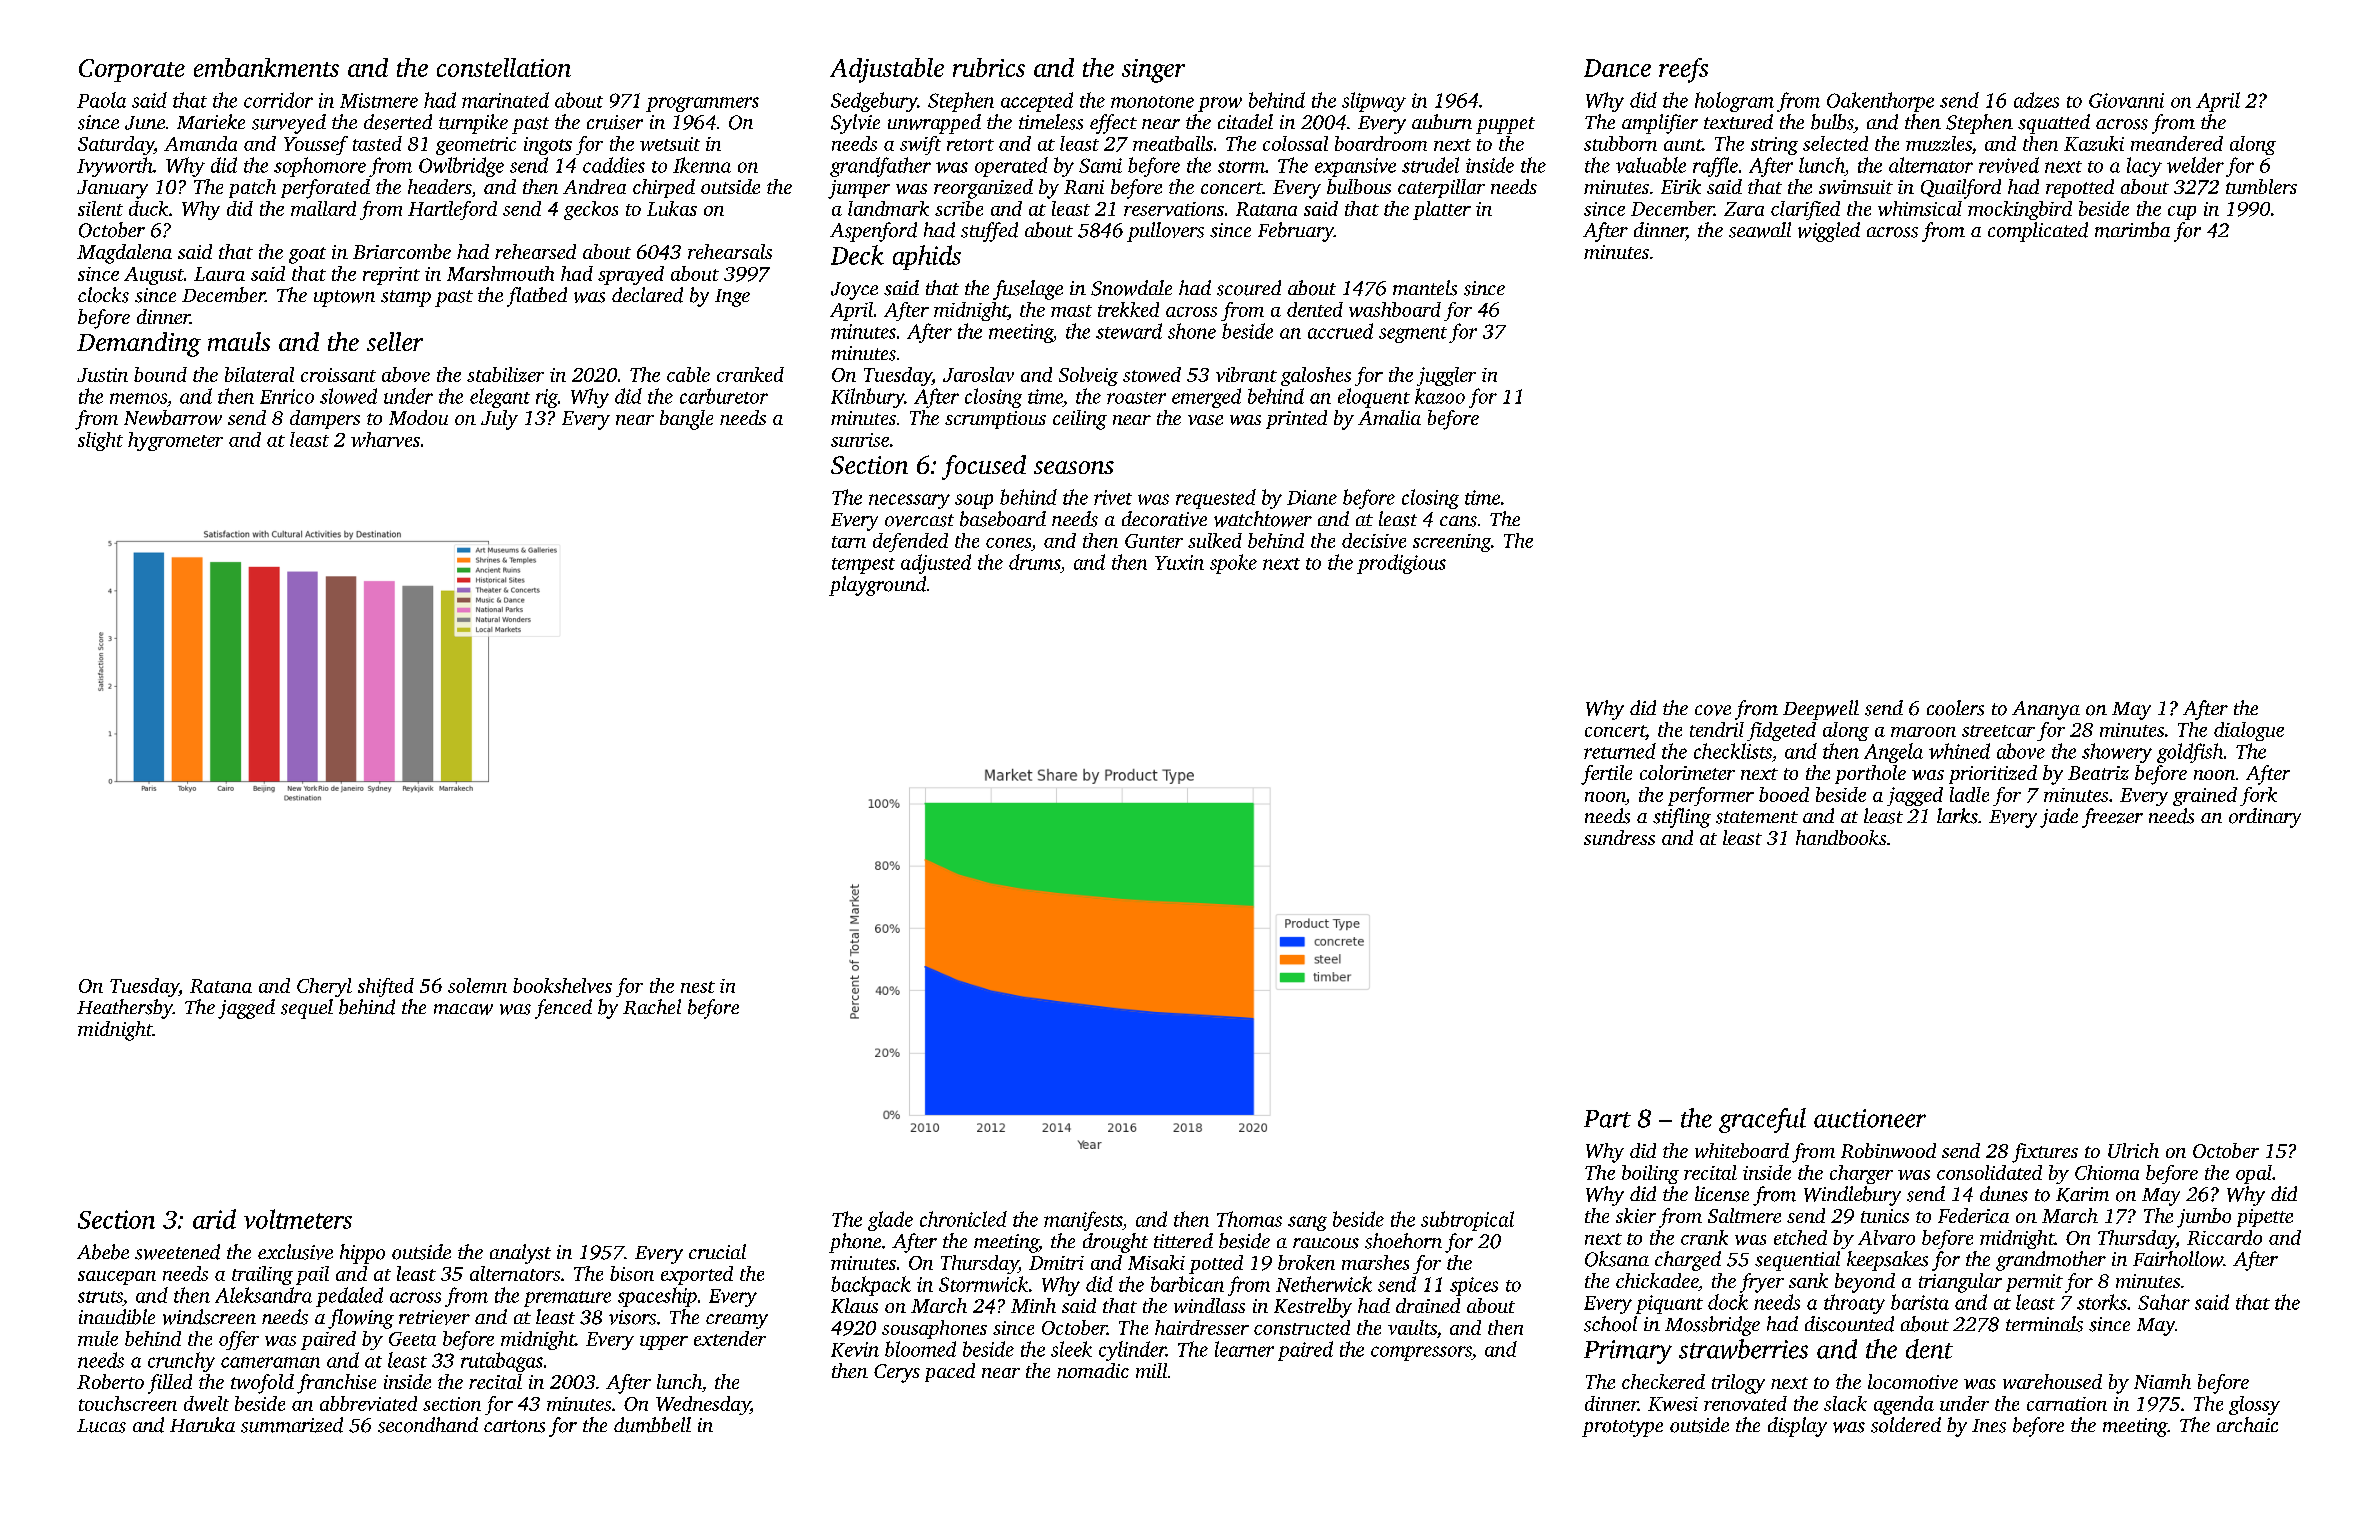 The image size is (2380, 1540). What do you see at coordinates (2132, 230) in the image?
I see `marimba` at bounding box center [2132, 230].
